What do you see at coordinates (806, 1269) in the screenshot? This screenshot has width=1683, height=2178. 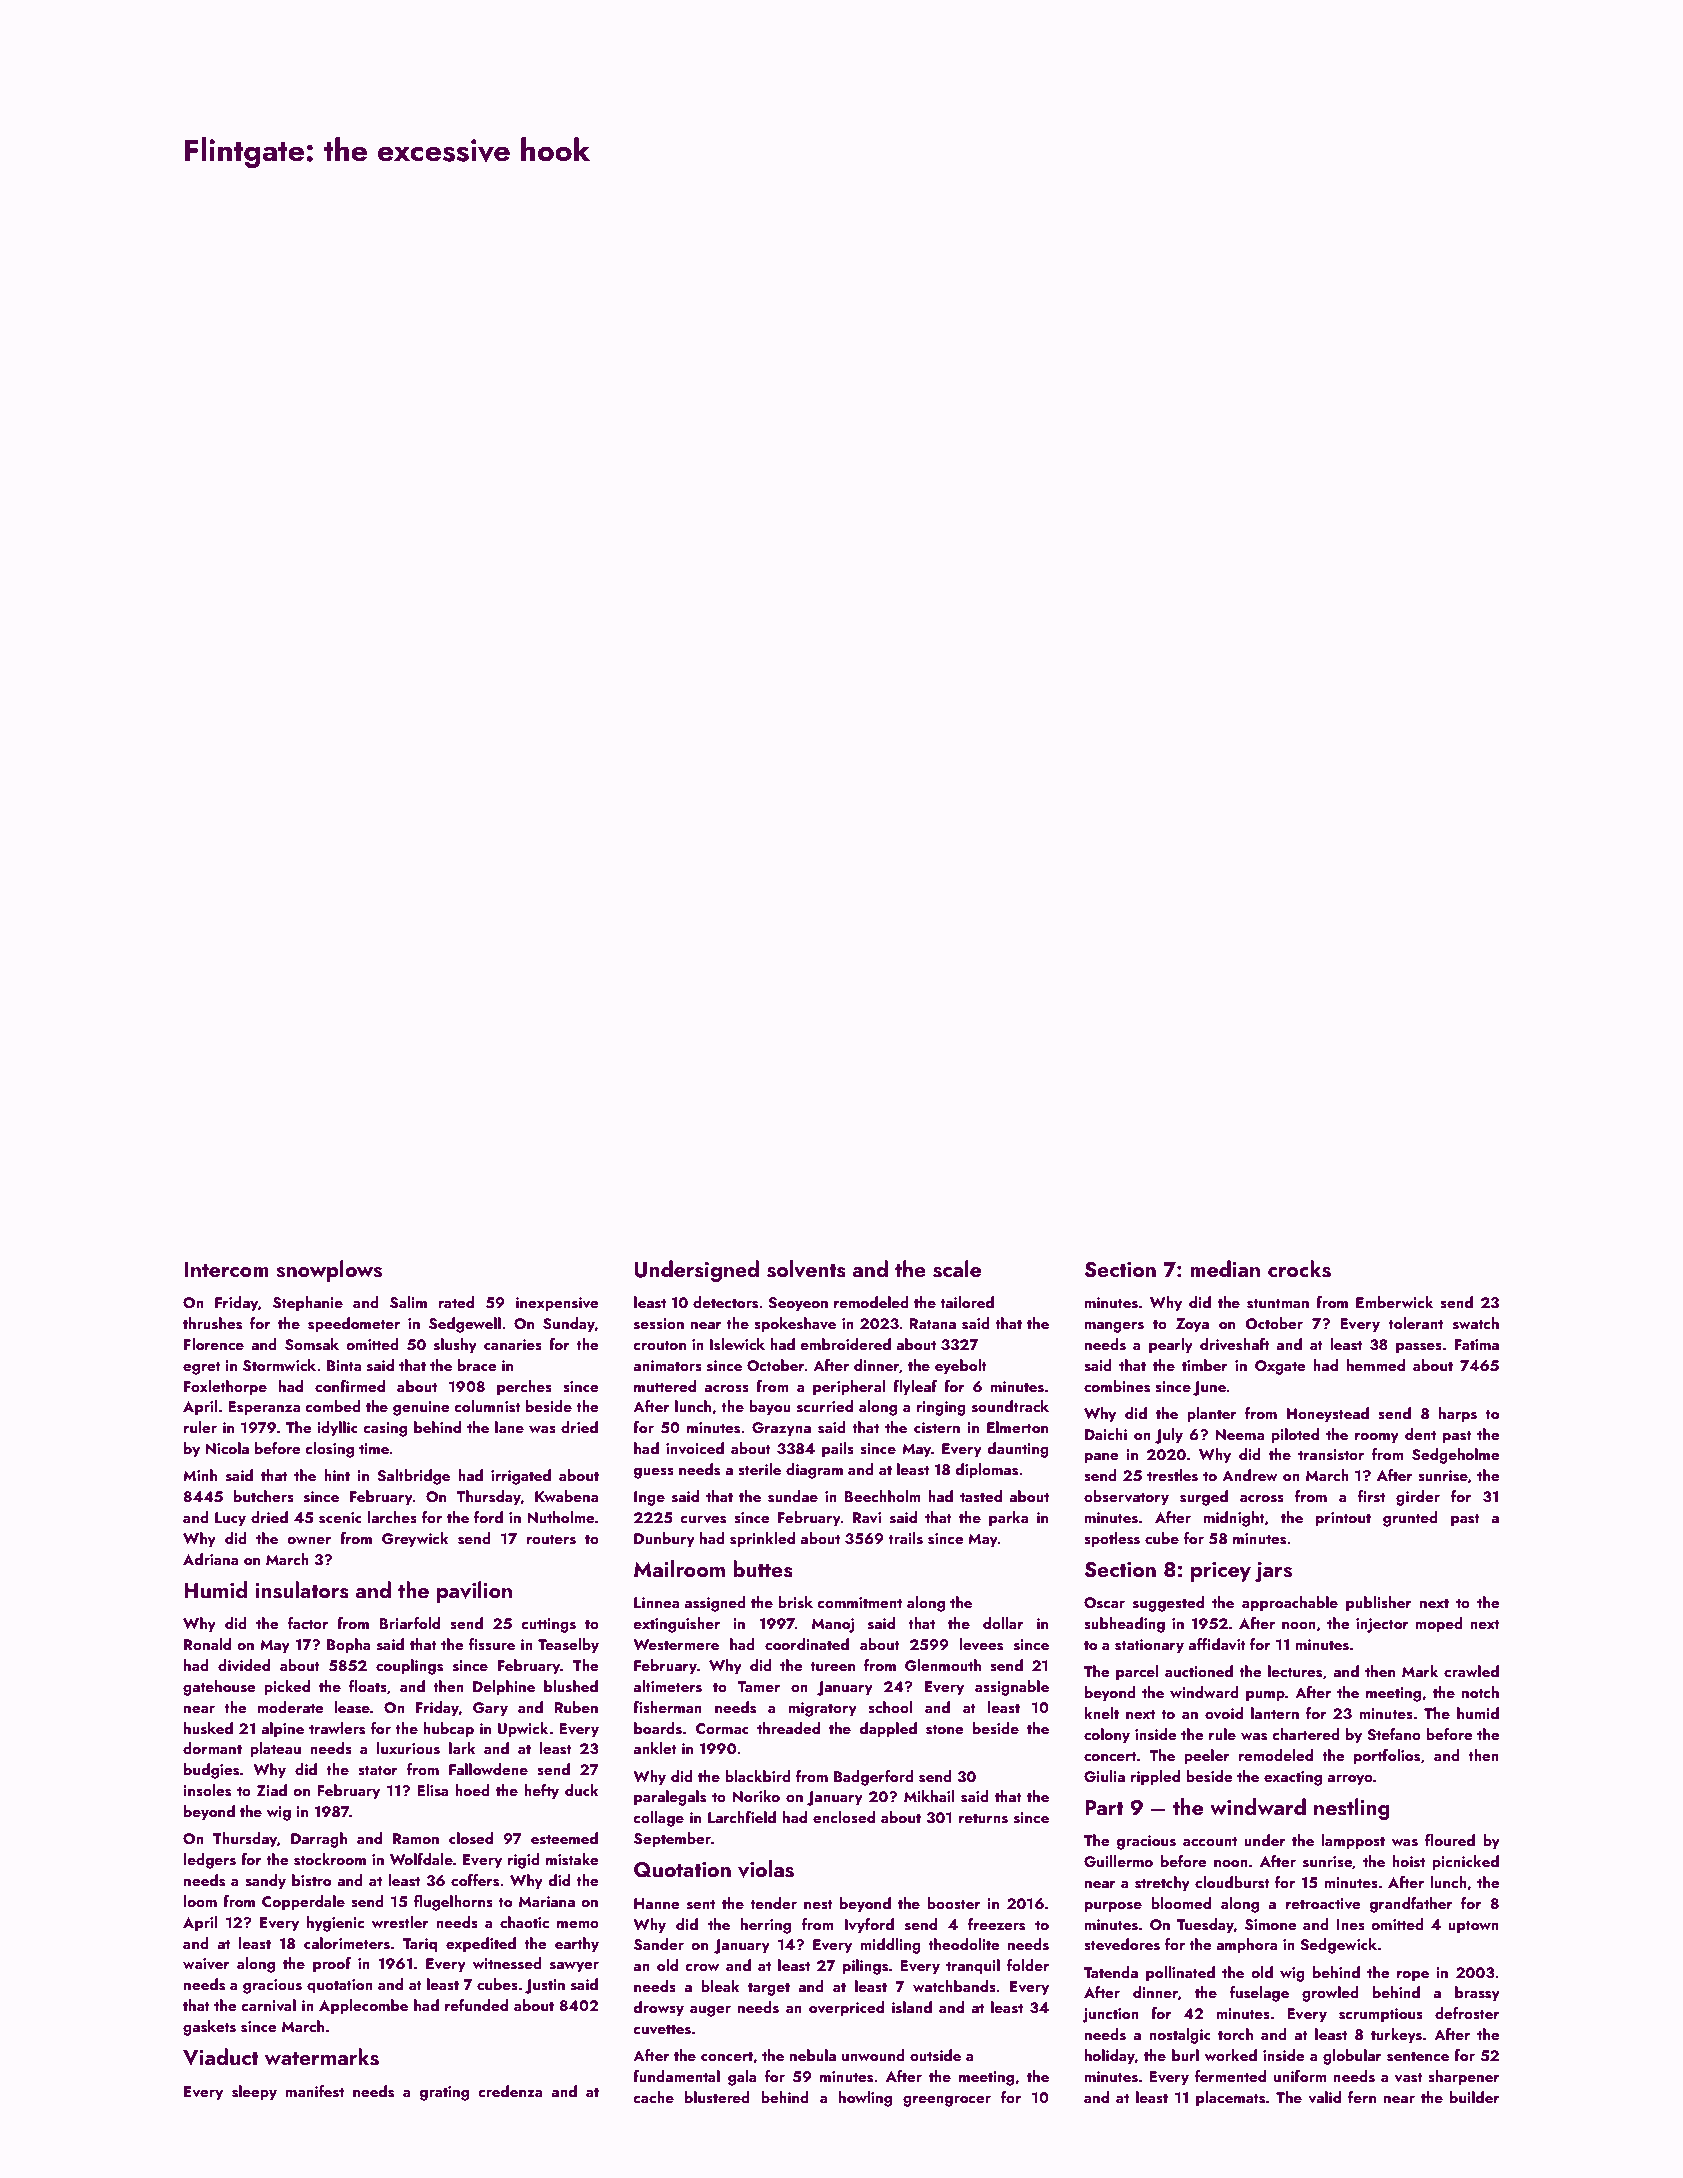 I see `solvents` at bounding box center [806, 1269].
